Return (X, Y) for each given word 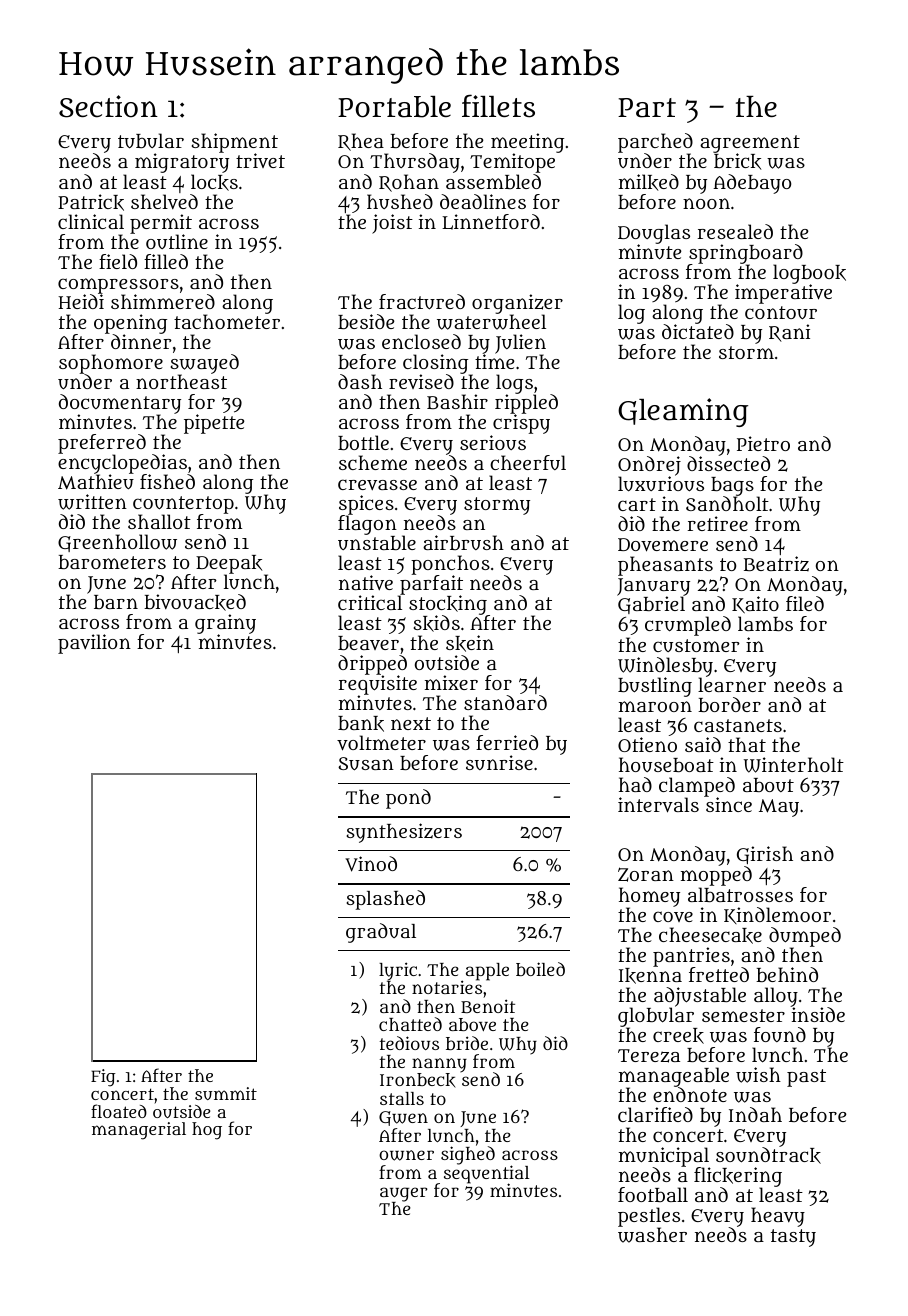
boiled (540, 969)
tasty (793, 1238)
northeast (181, 382)
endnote (690, 1094)
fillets (498, 106)
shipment (235, 143)
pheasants (665, 566)
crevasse (377, 484)
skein (470, 643)
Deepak (230, 565)
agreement (750, 144)
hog (207, 1131)
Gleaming (683, 412)
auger (403, 1194)
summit (226, 1093)
